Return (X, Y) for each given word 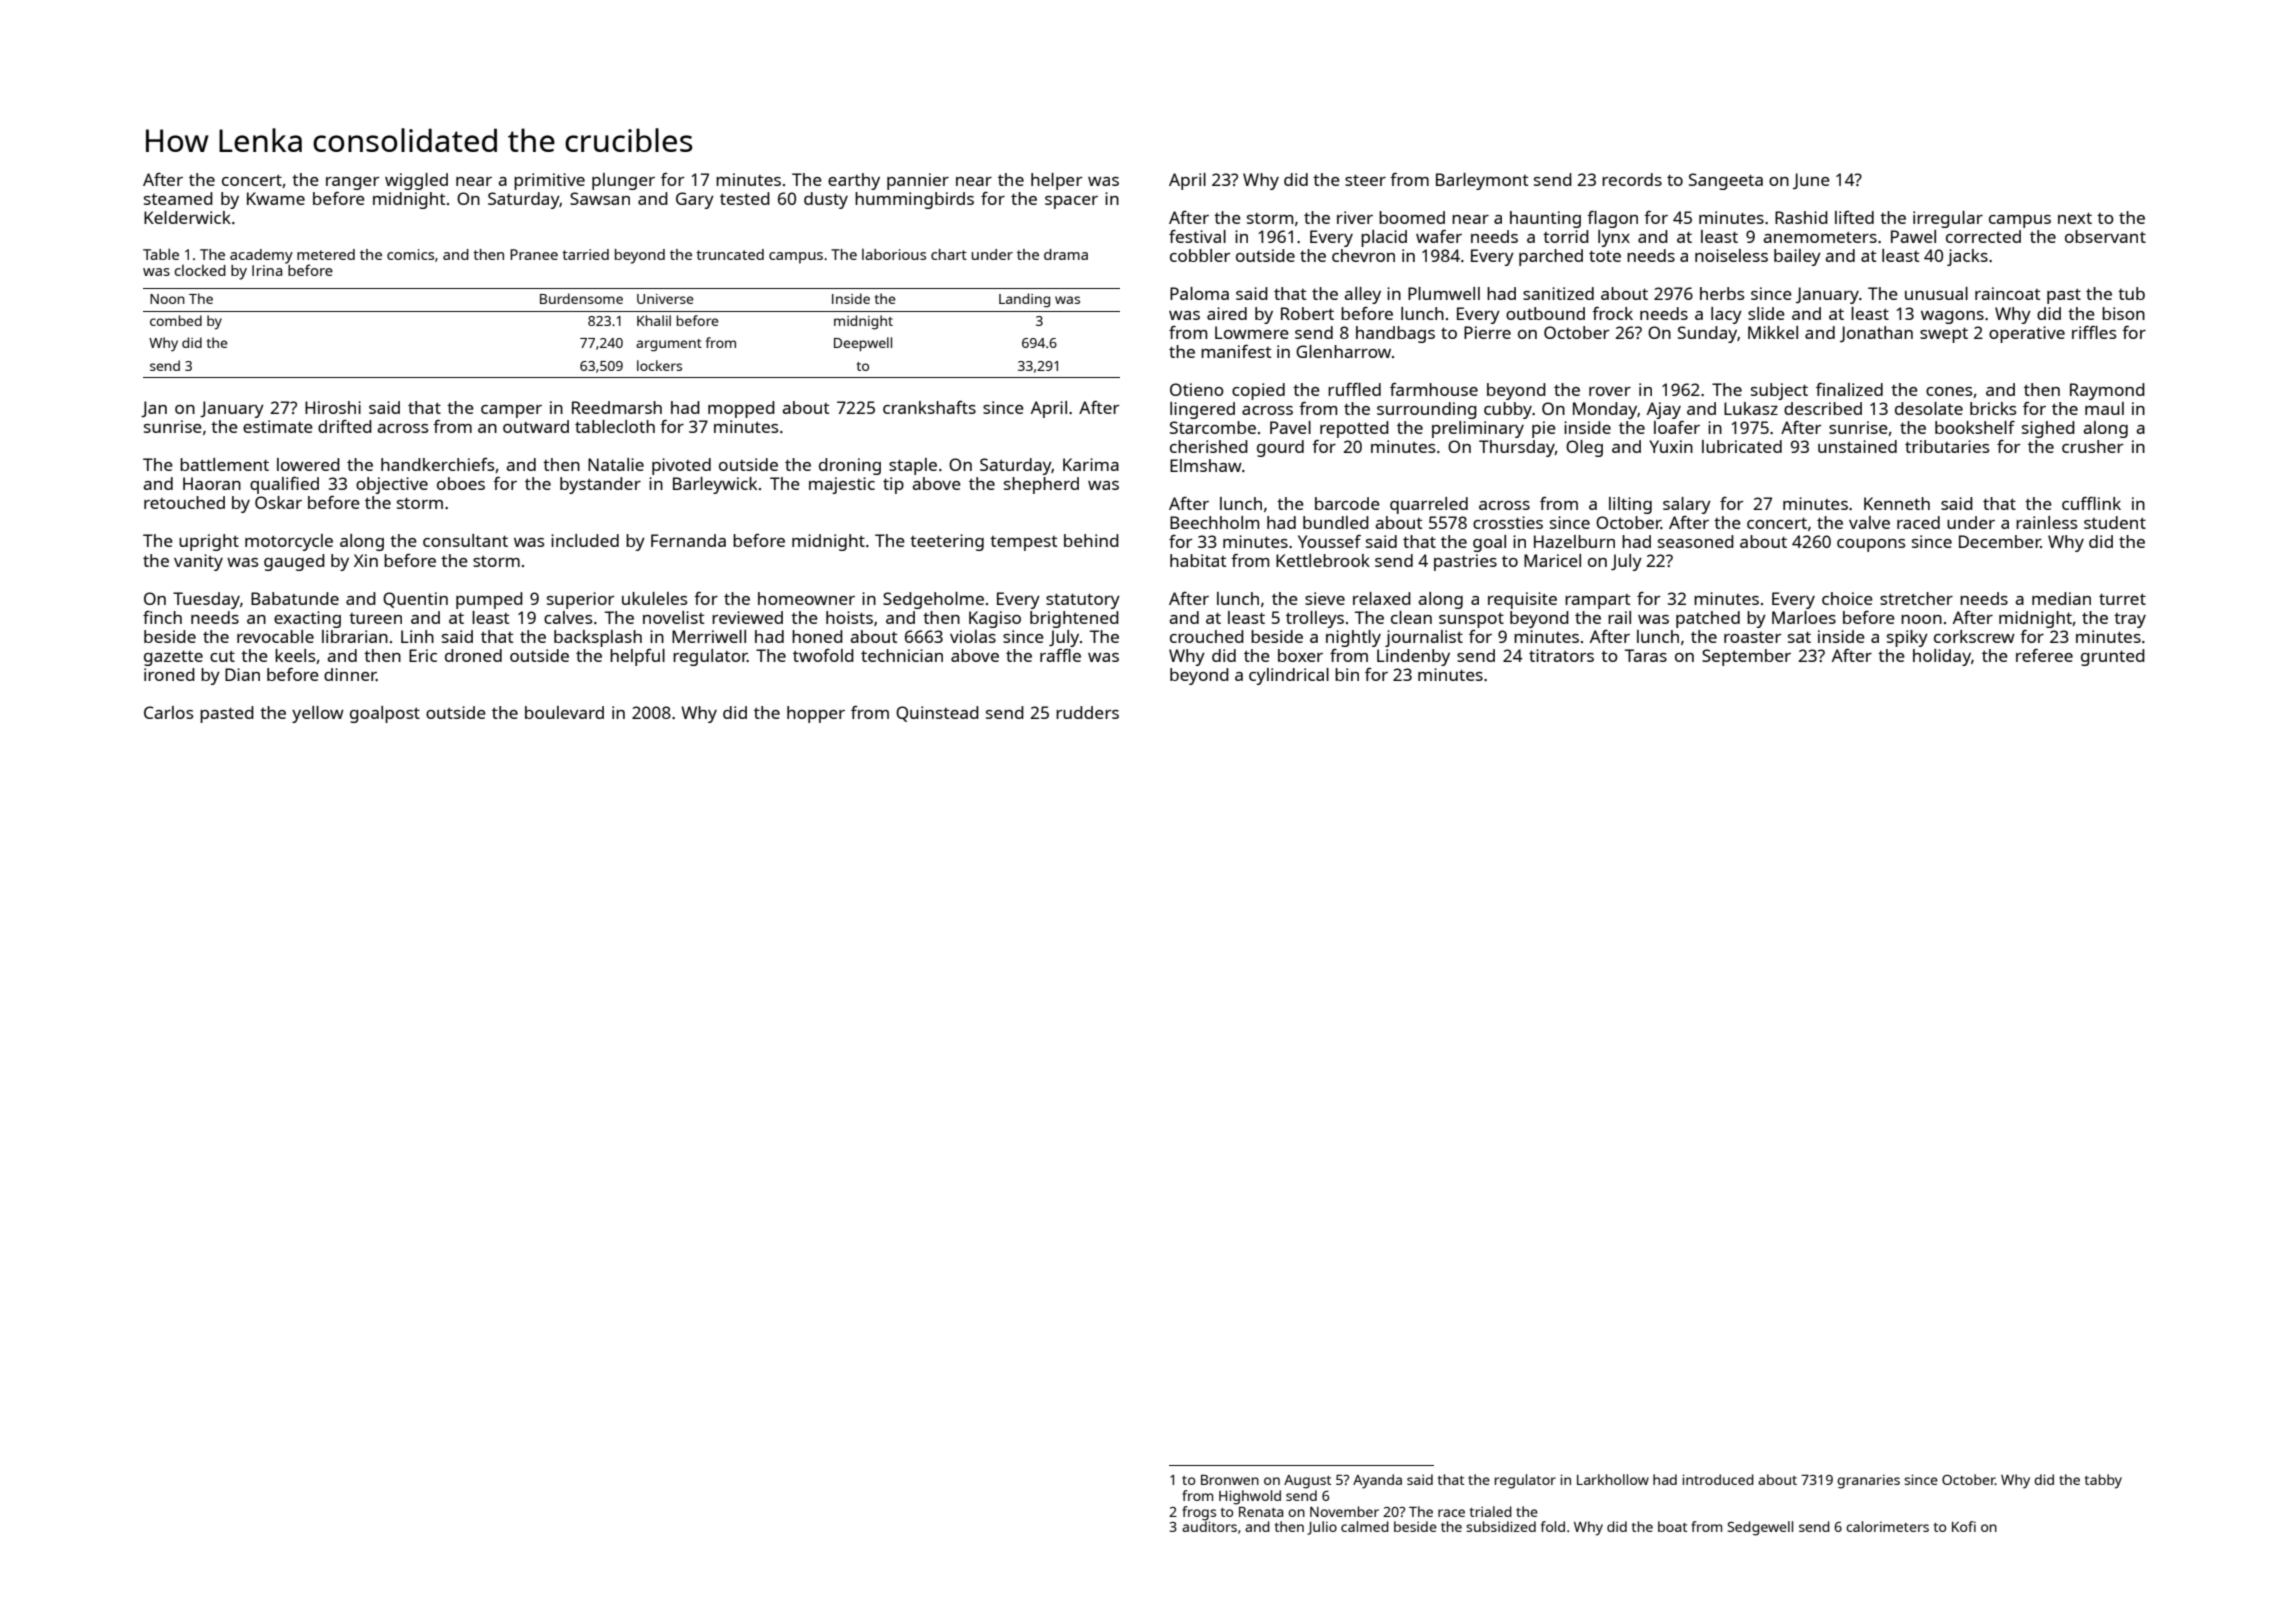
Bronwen (1230, 1480)
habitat (1198, 560)
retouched (184, 502)
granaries (1868, 1481)
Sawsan (600, 198)
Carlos (169, 712)
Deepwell (863, 344)
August (1307, 1482)
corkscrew (1974, 636)
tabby (2103, 1481)
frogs (1199, 1513)
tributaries (1947, 446)
